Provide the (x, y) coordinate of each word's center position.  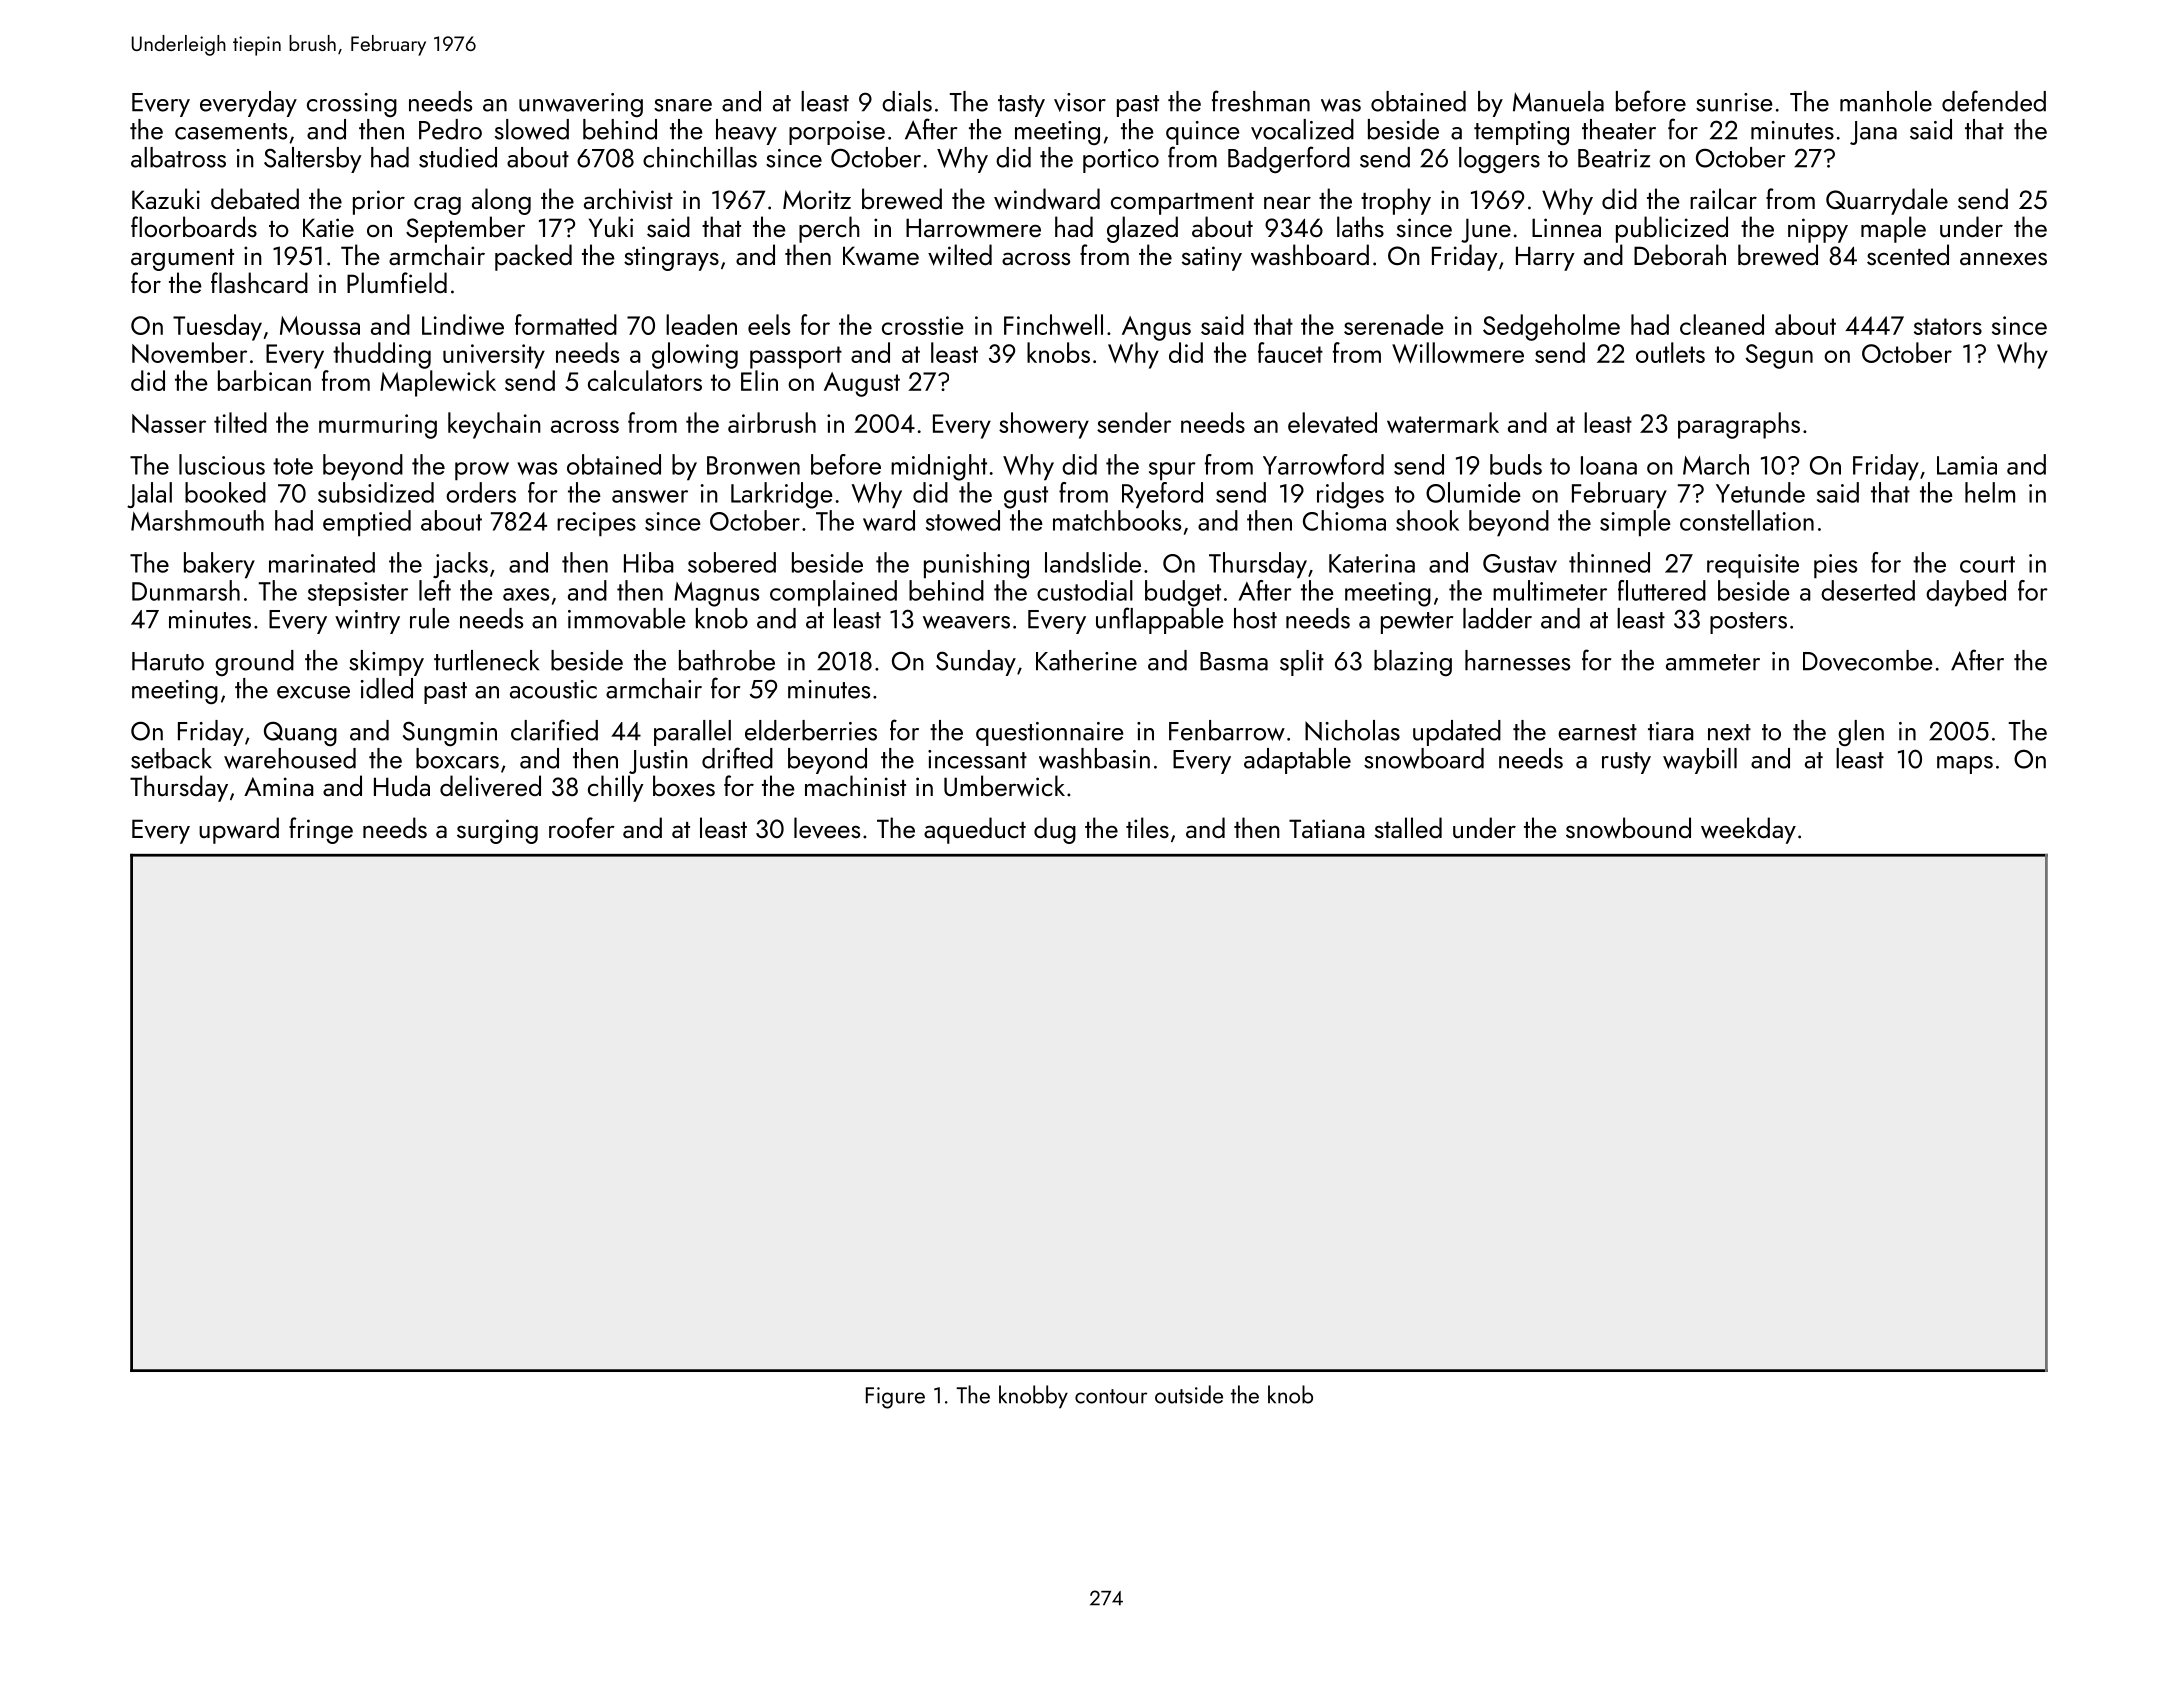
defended (1994, 101)
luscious (222, 464)
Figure (895, 1398)
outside (1189, 1394)
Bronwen (753, 465)
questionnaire (1049, 734)
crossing (352, 105)
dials (907, 101)
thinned (1609, 562)
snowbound (1628, 828)
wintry (367, 622)
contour (1111, 1396)
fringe (321, 830)
